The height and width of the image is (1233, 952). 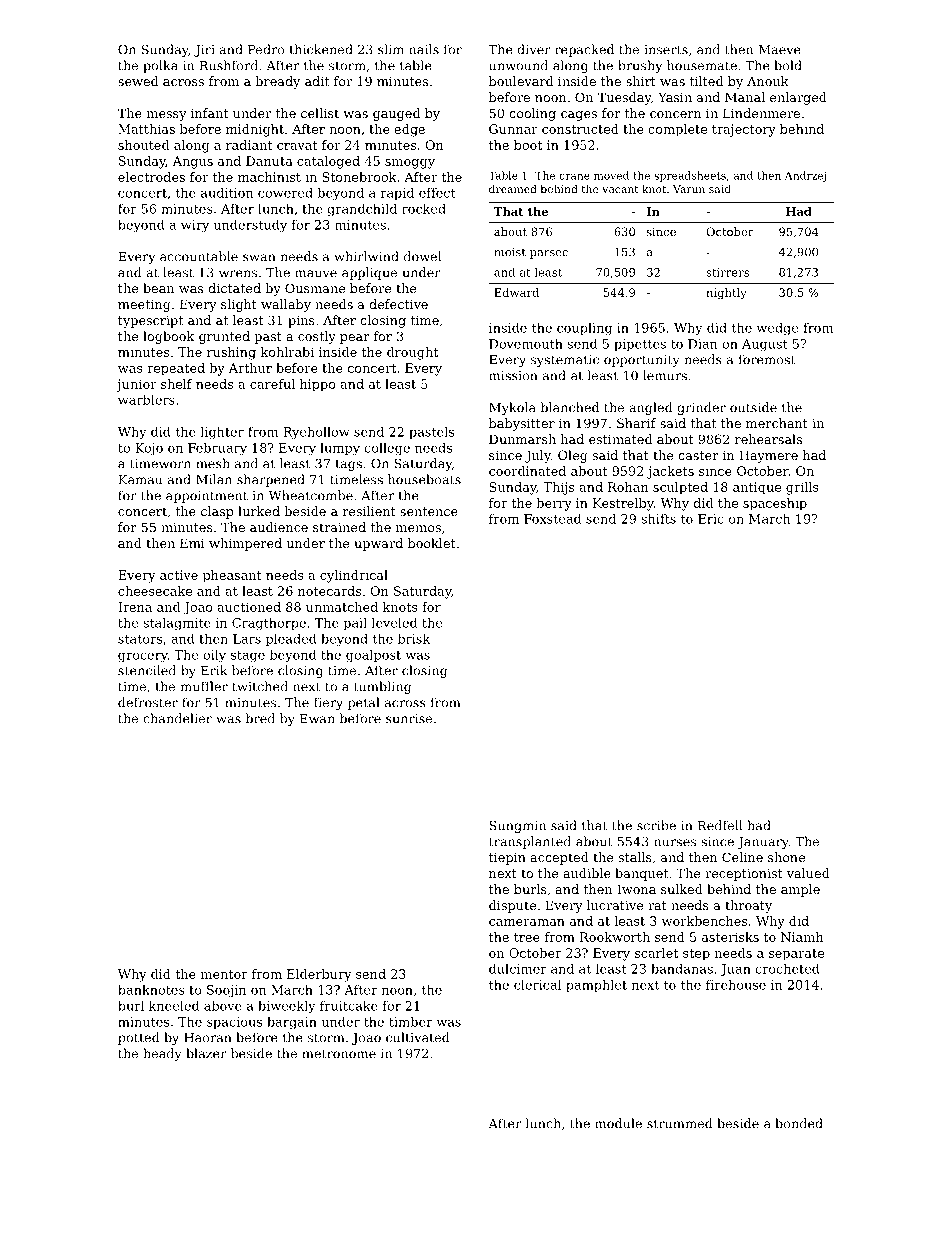 I want to click on antique, so click(x=757, y=488).
